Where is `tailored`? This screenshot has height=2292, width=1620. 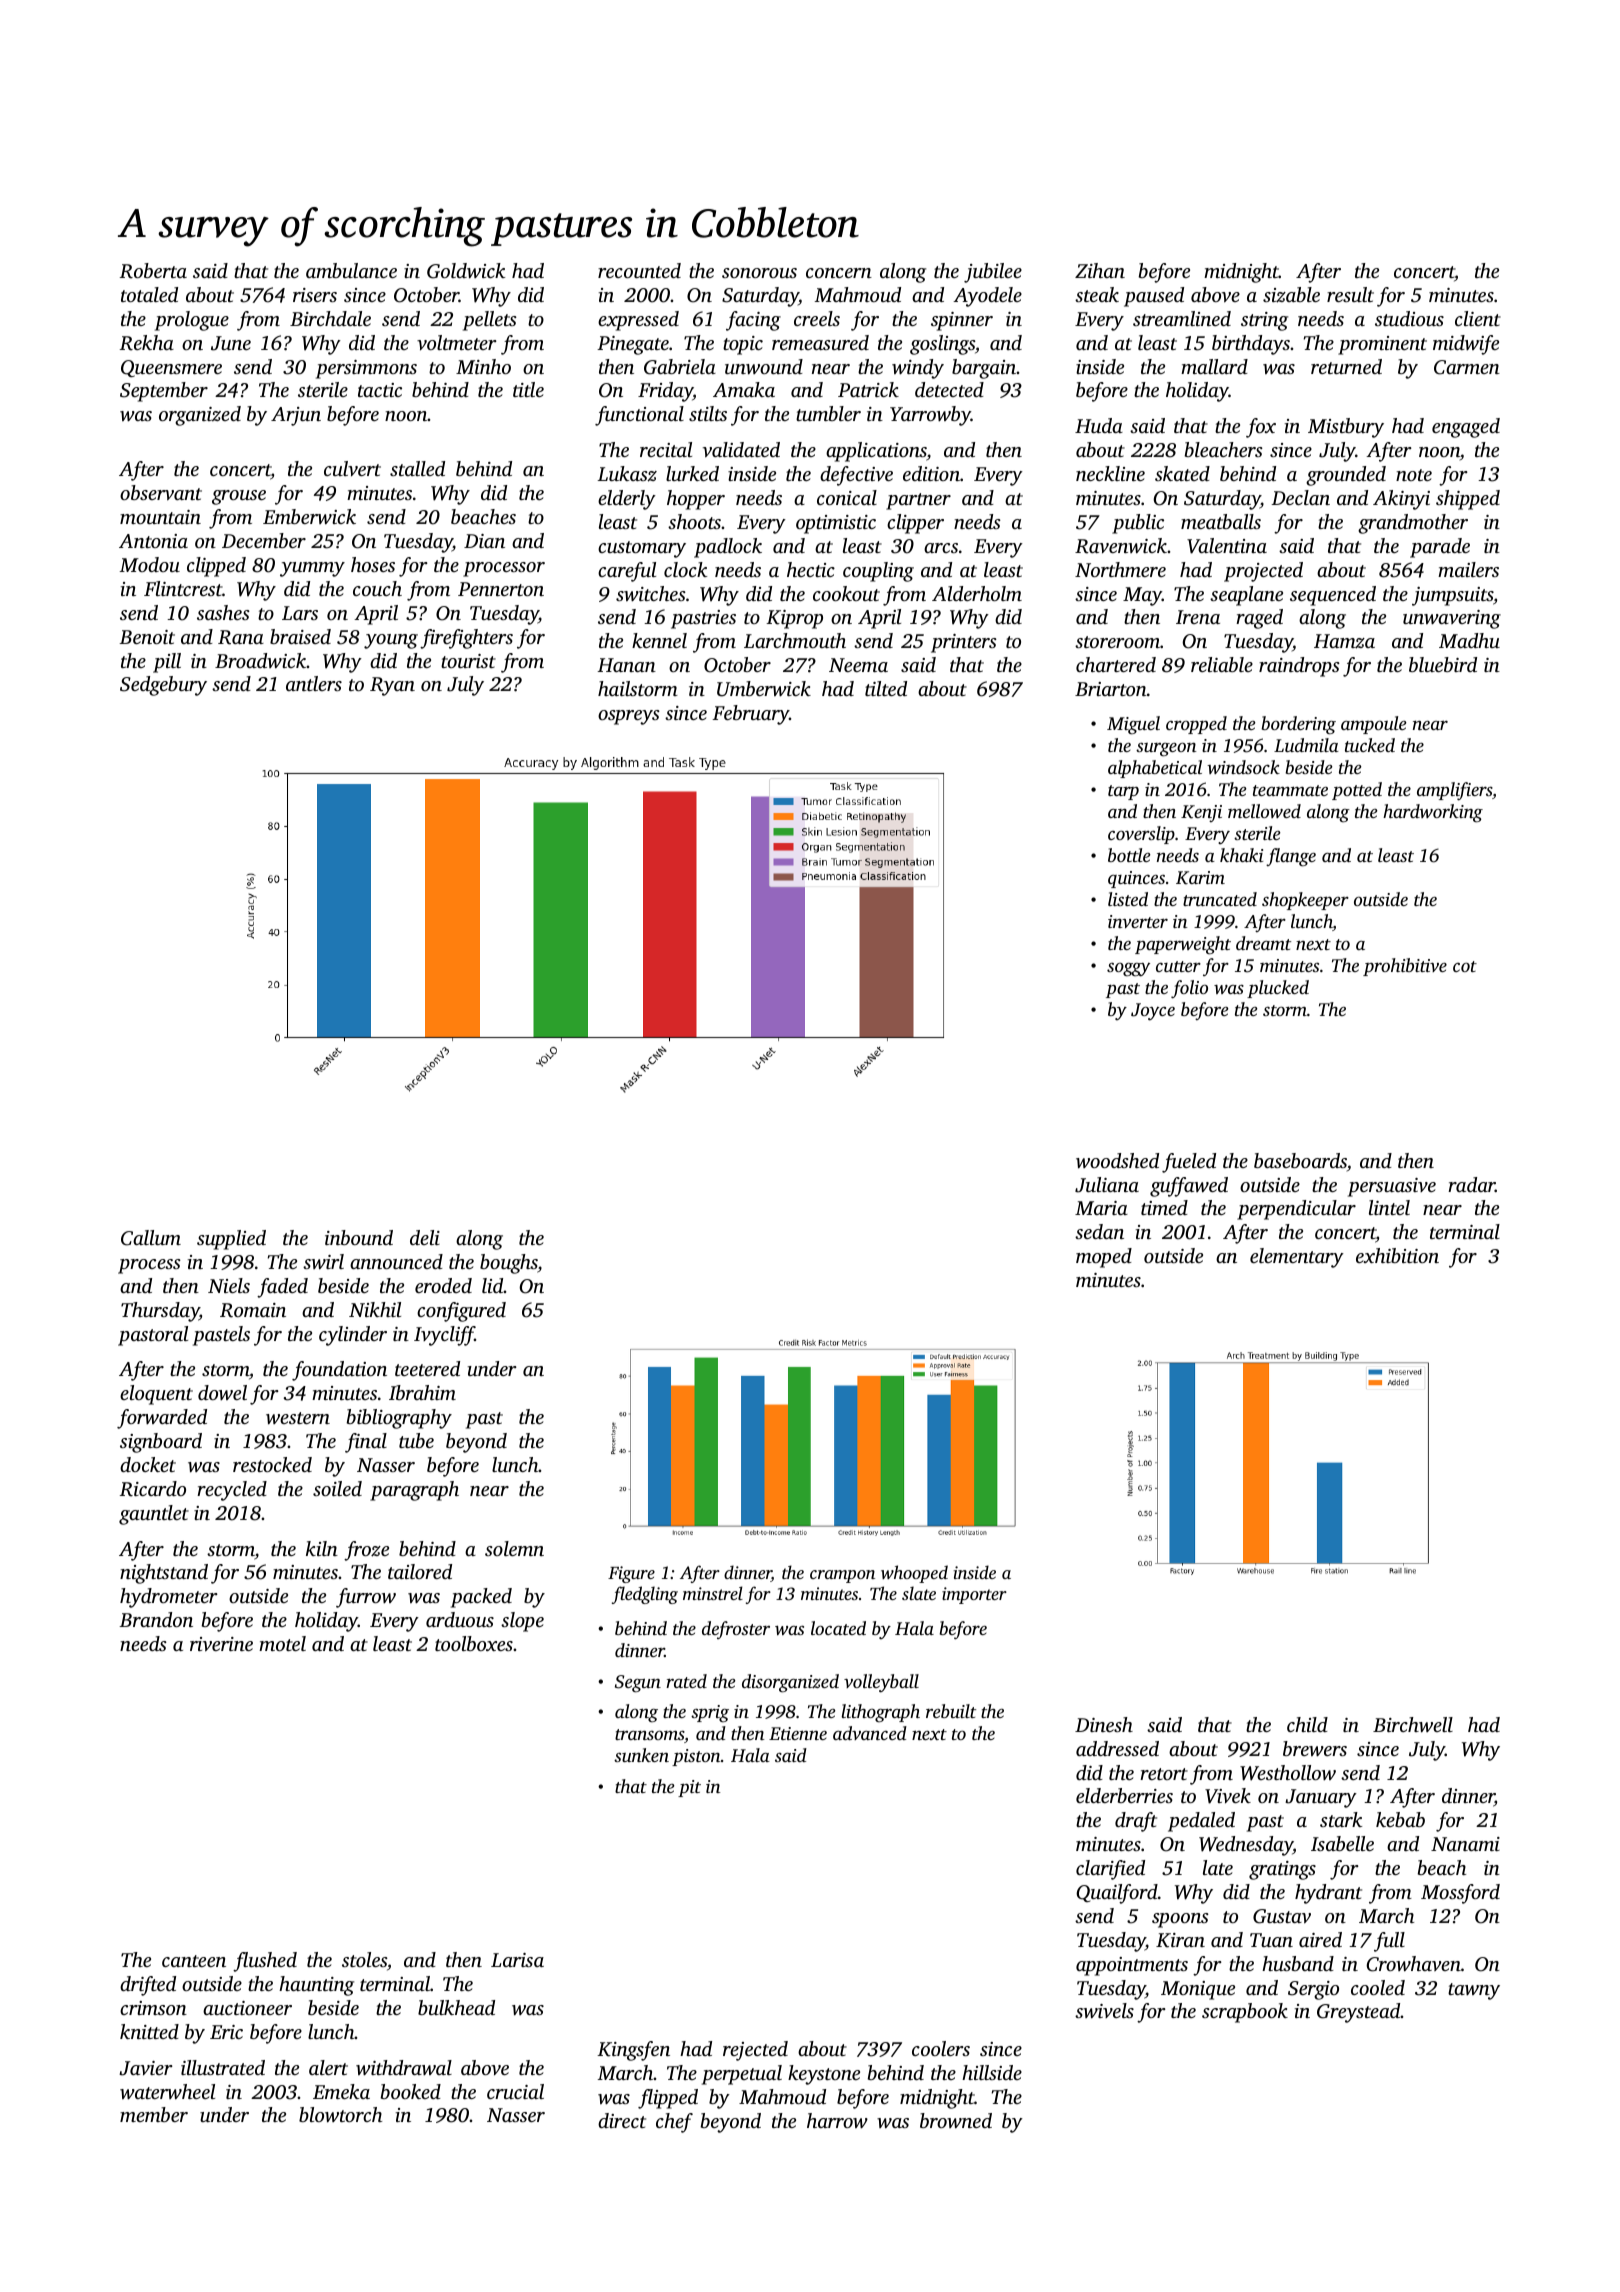 tailored is located at coordinates (420, 1571).
